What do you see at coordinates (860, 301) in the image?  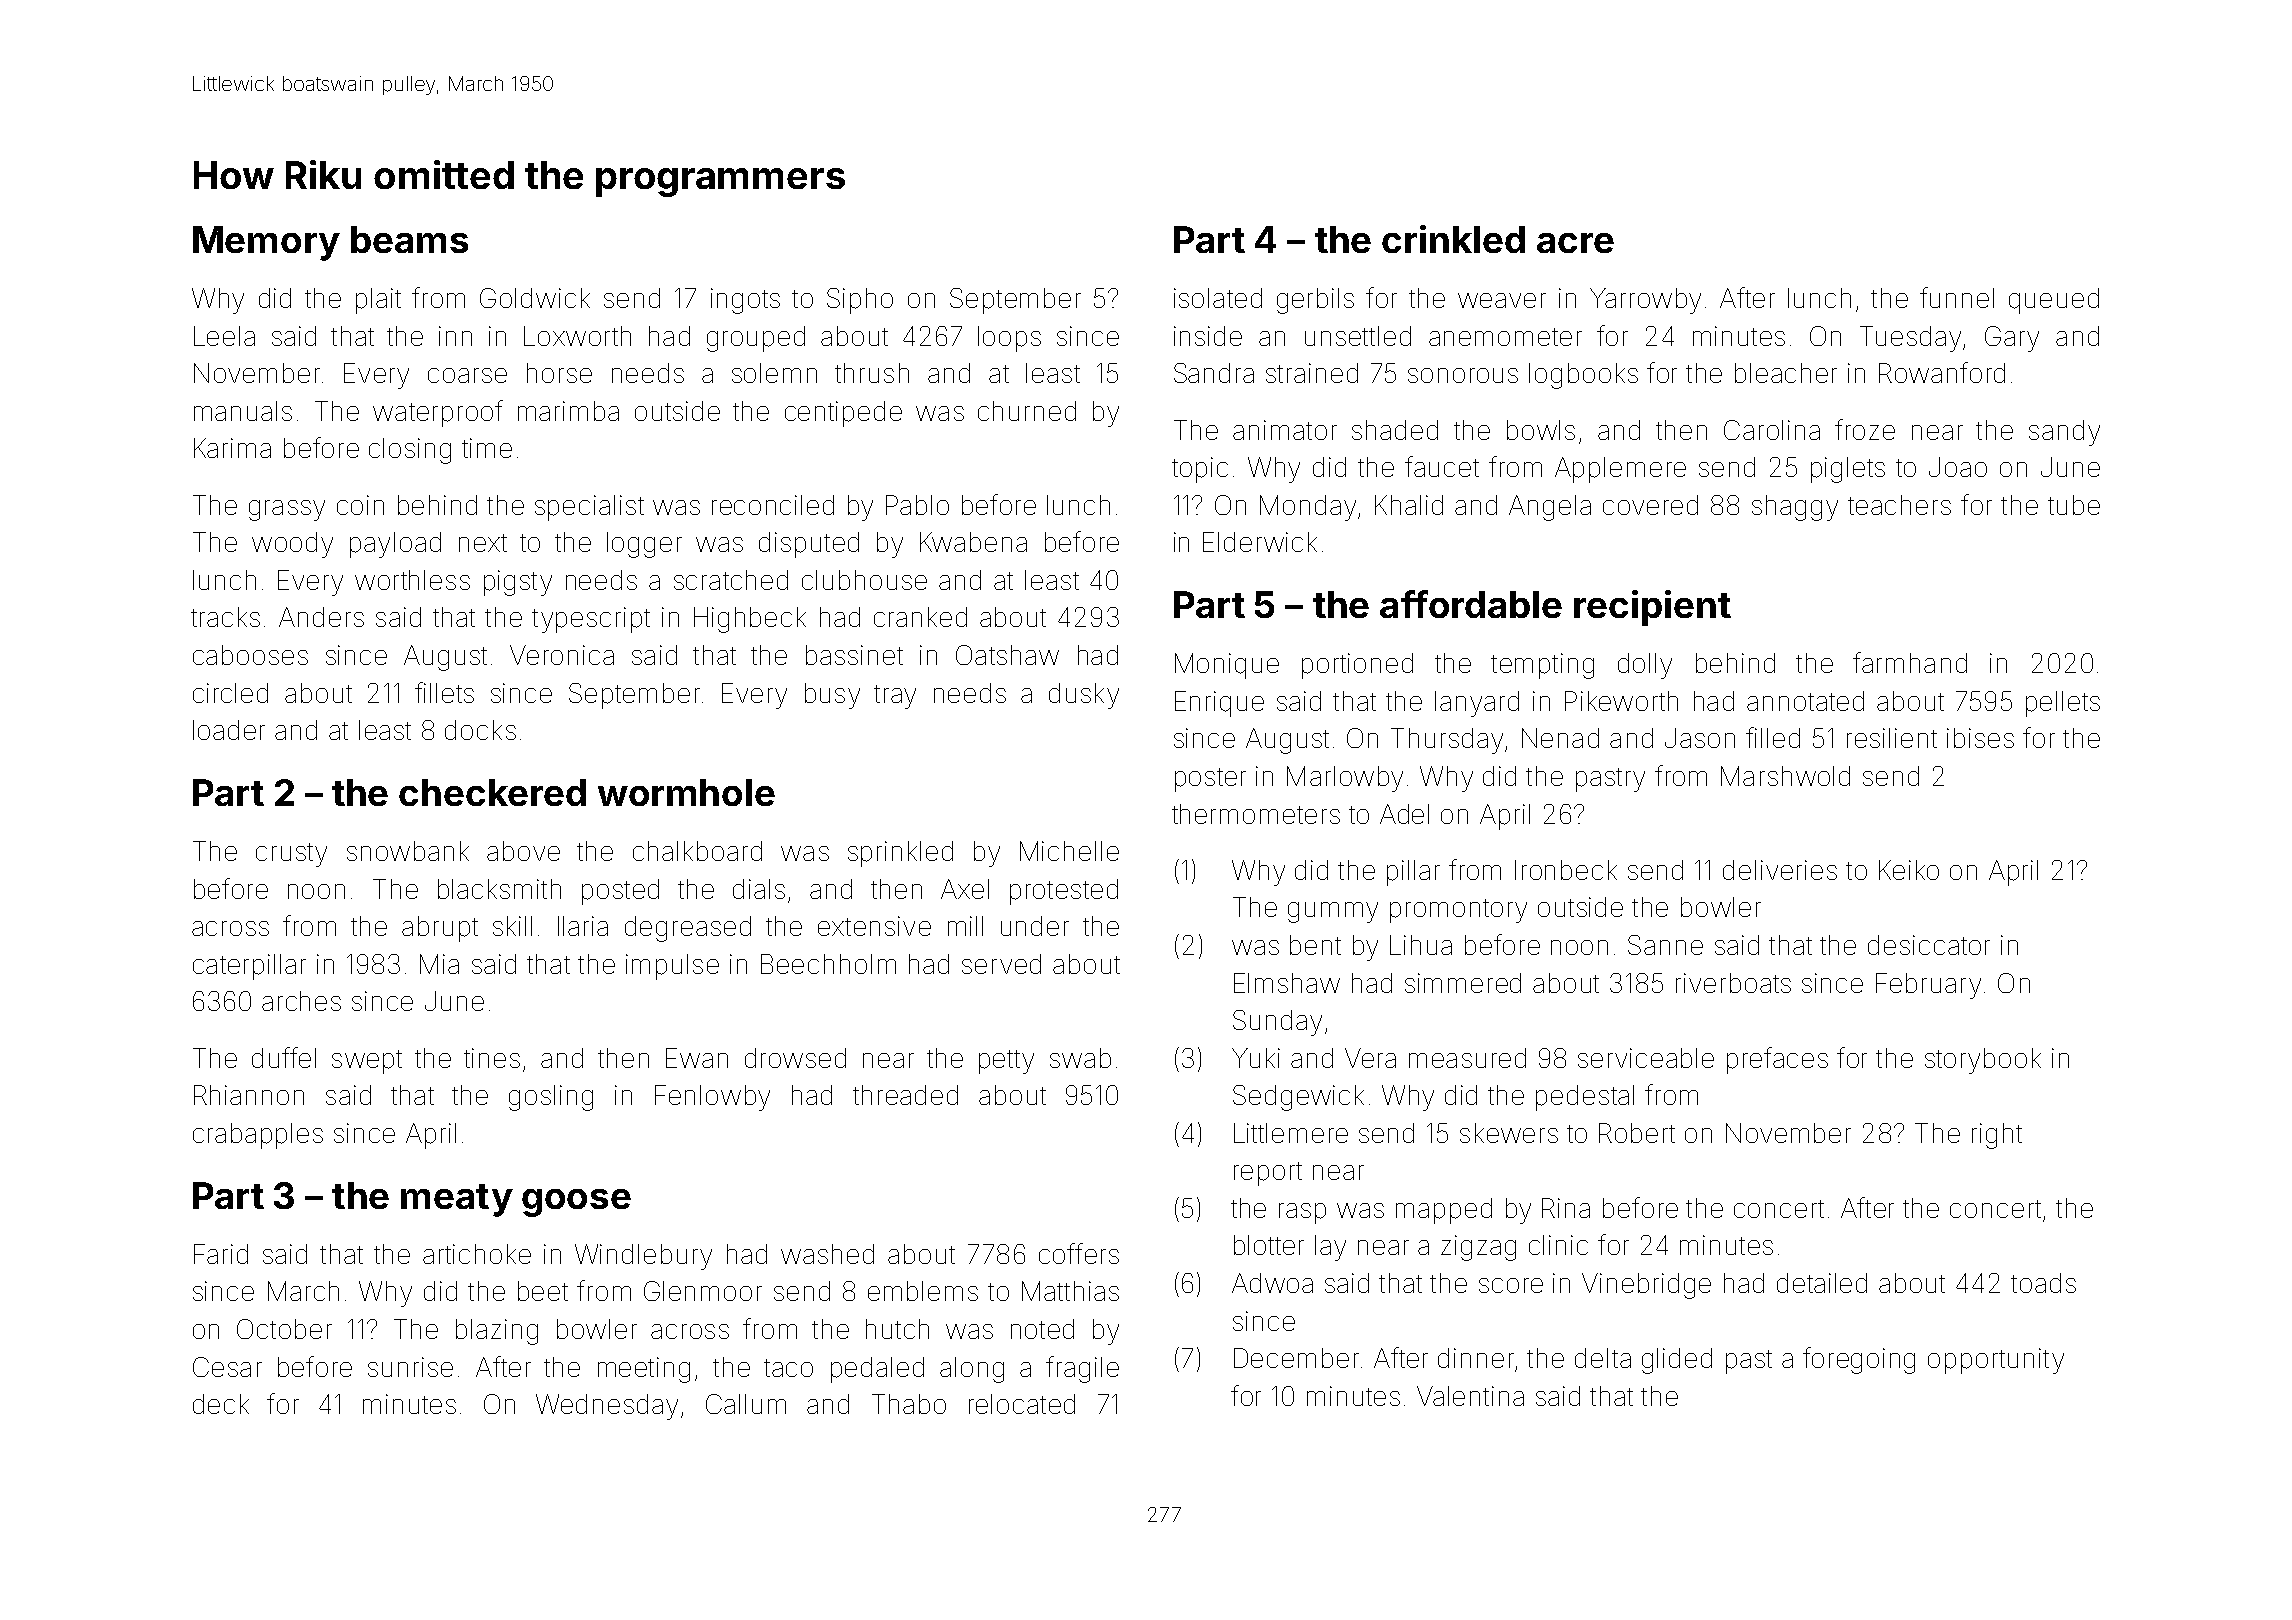 I see `Sipho` at bounding box center [860, 301].
